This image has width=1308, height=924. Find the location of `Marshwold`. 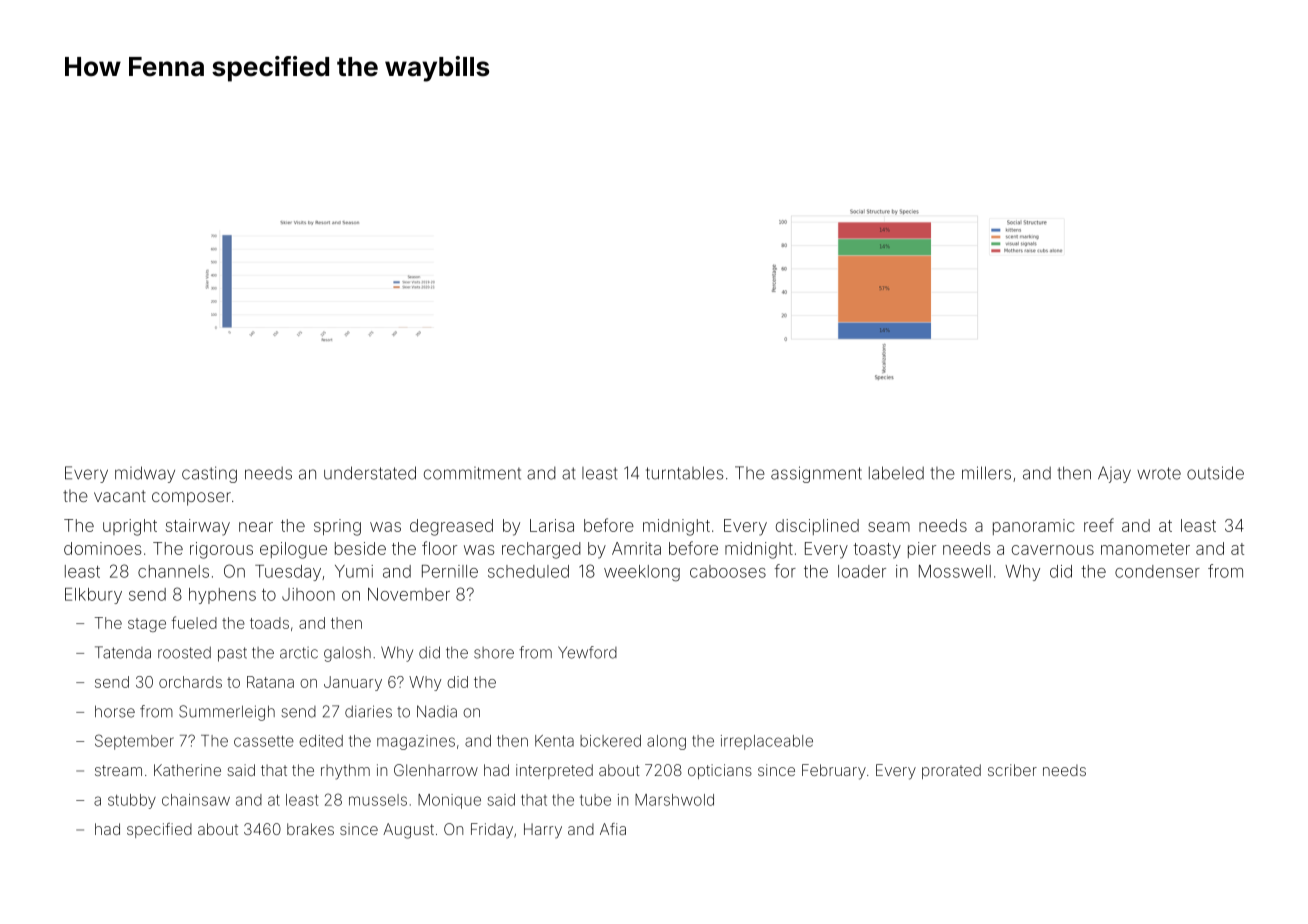

Marshwold is located at coordinates (674, 800).
